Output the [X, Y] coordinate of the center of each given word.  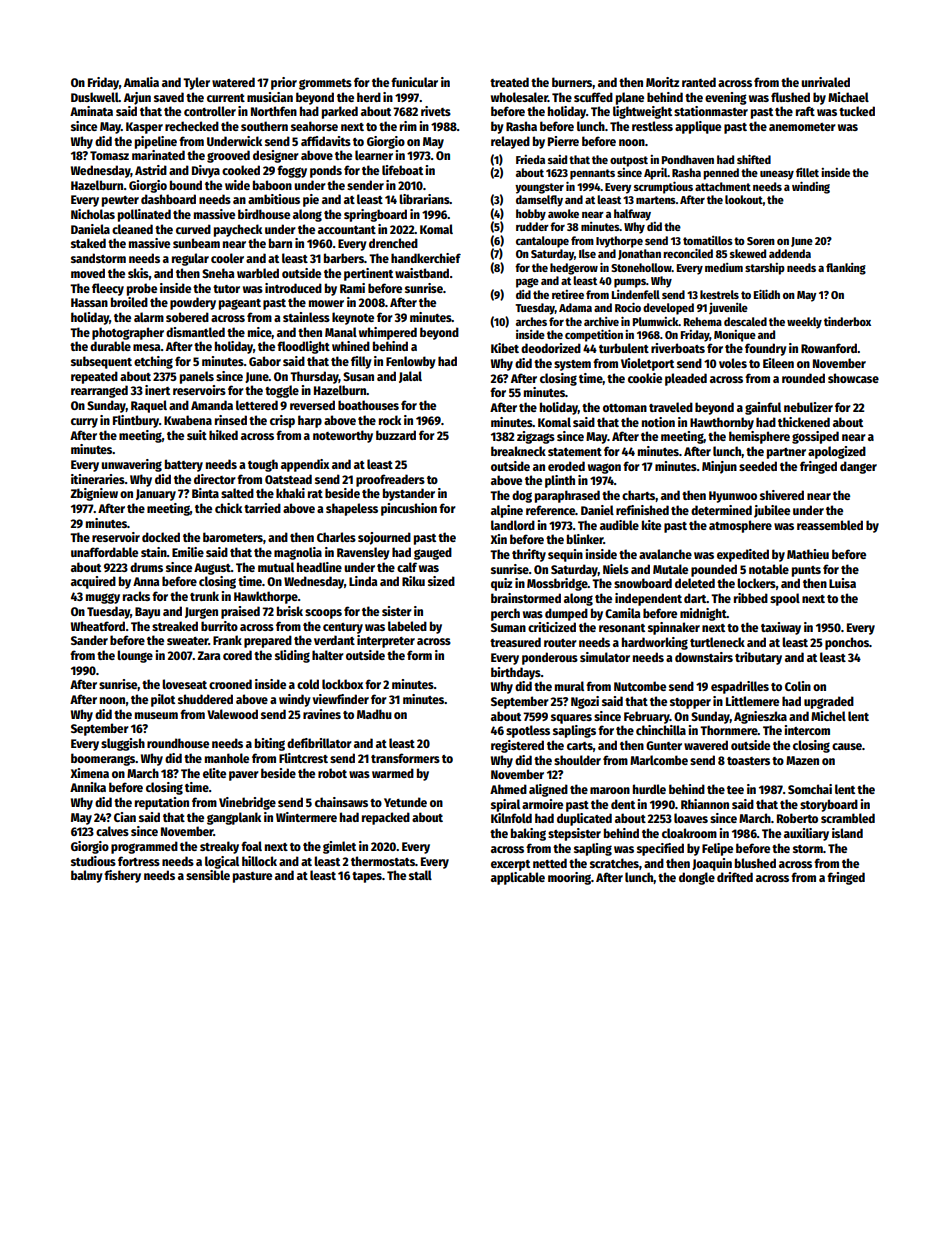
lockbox [343, 684]
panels [197, 377]
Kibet [505, 348]
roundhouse [178, 743]
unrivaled [825, 82]
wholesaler [519, 97]
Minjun [719, 467]
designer [276, 156]
